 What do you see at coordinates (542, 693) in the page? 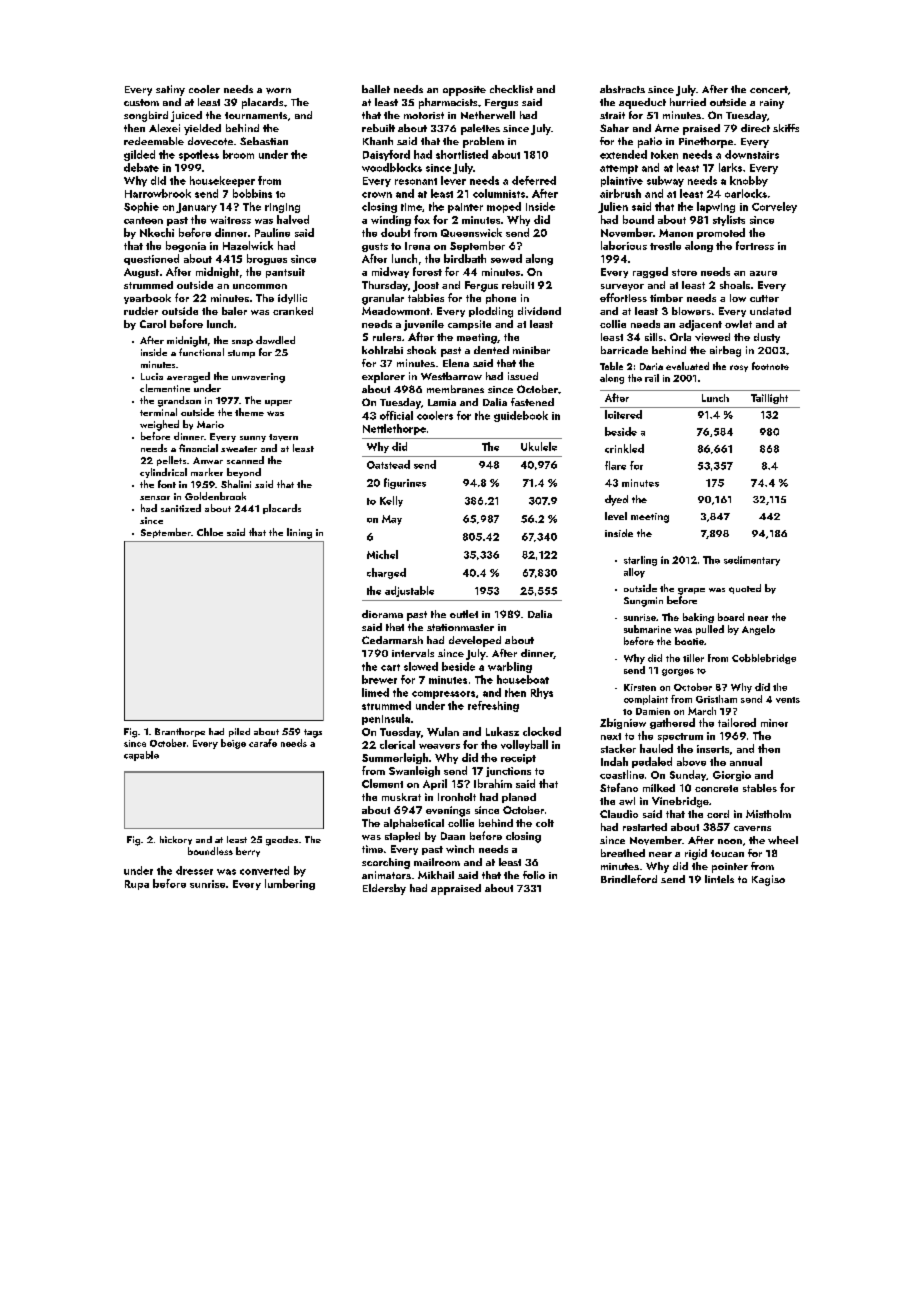
I see `Rhys` at bounding box center [542, 693].
